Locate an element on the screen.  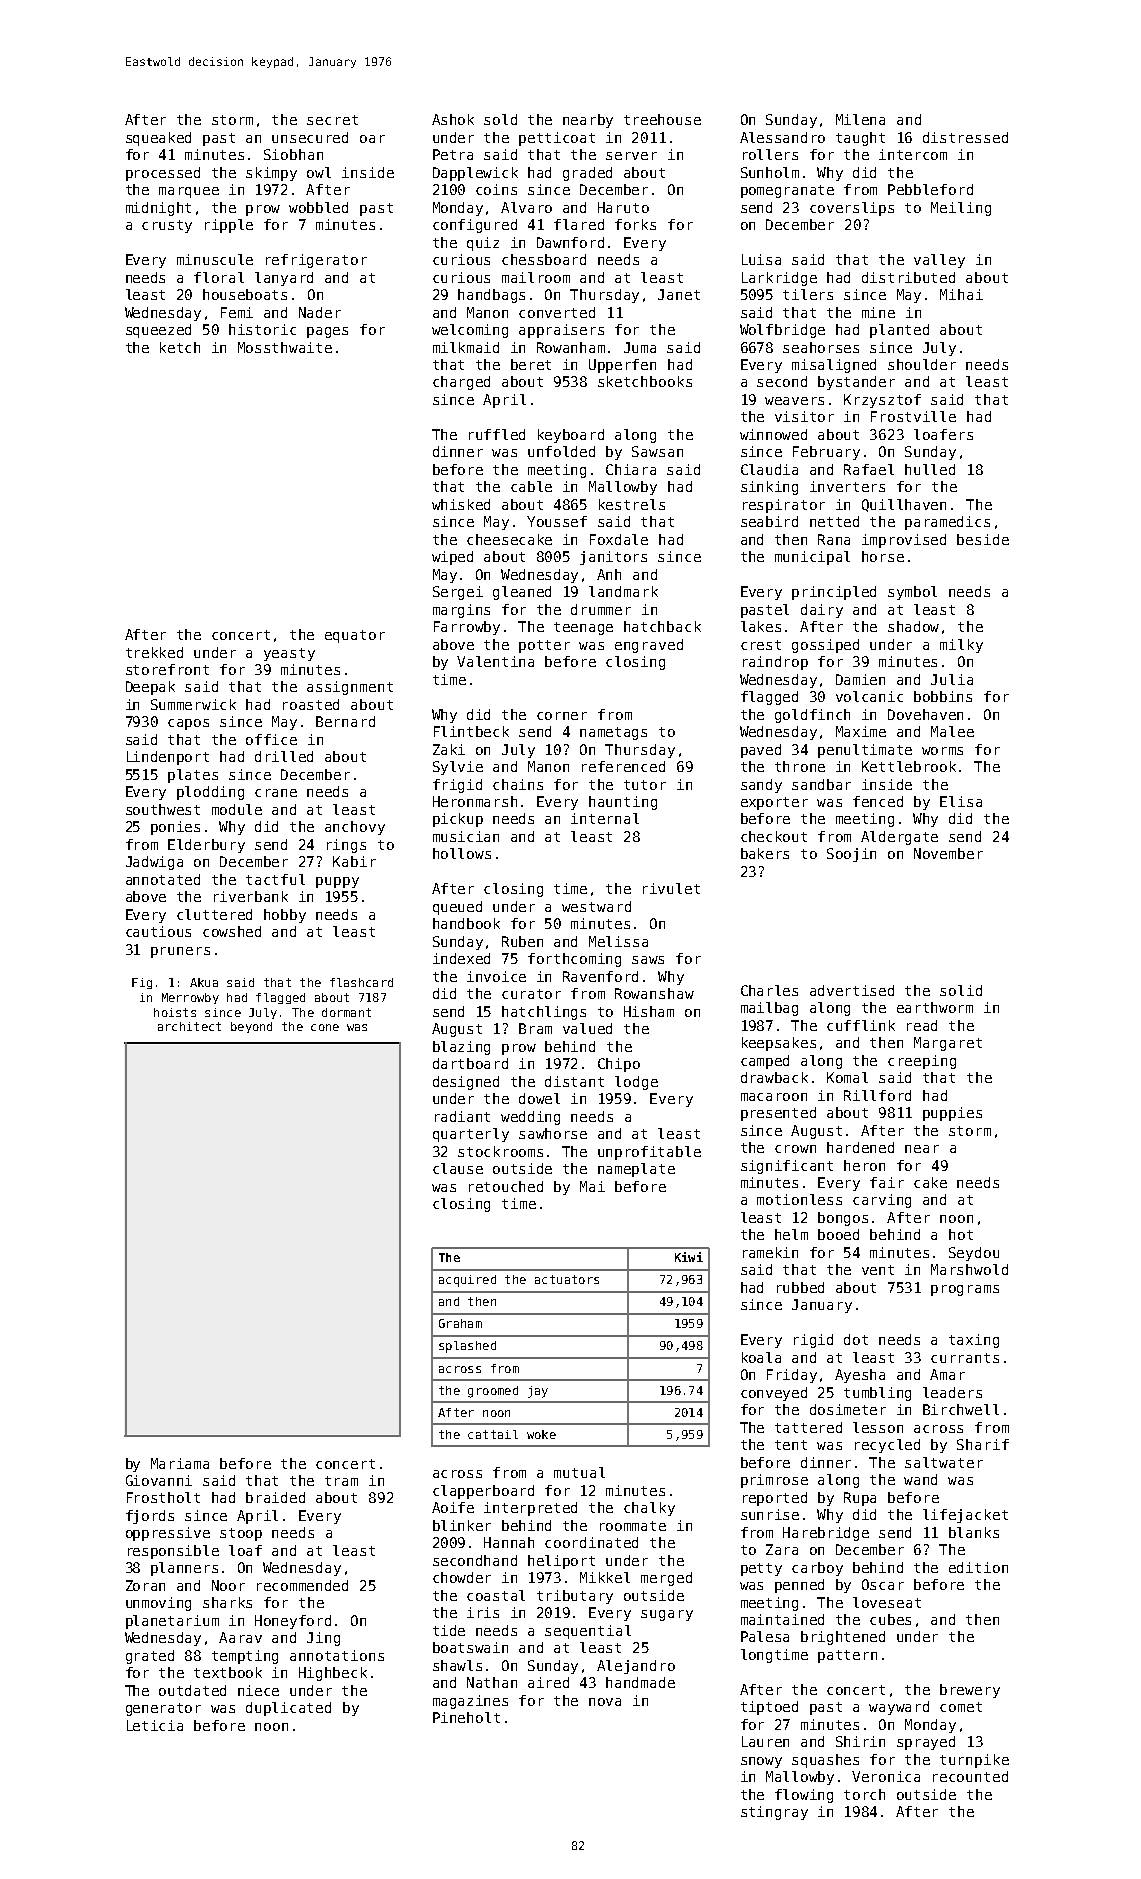
westward is located at coordinates (596, 906).
